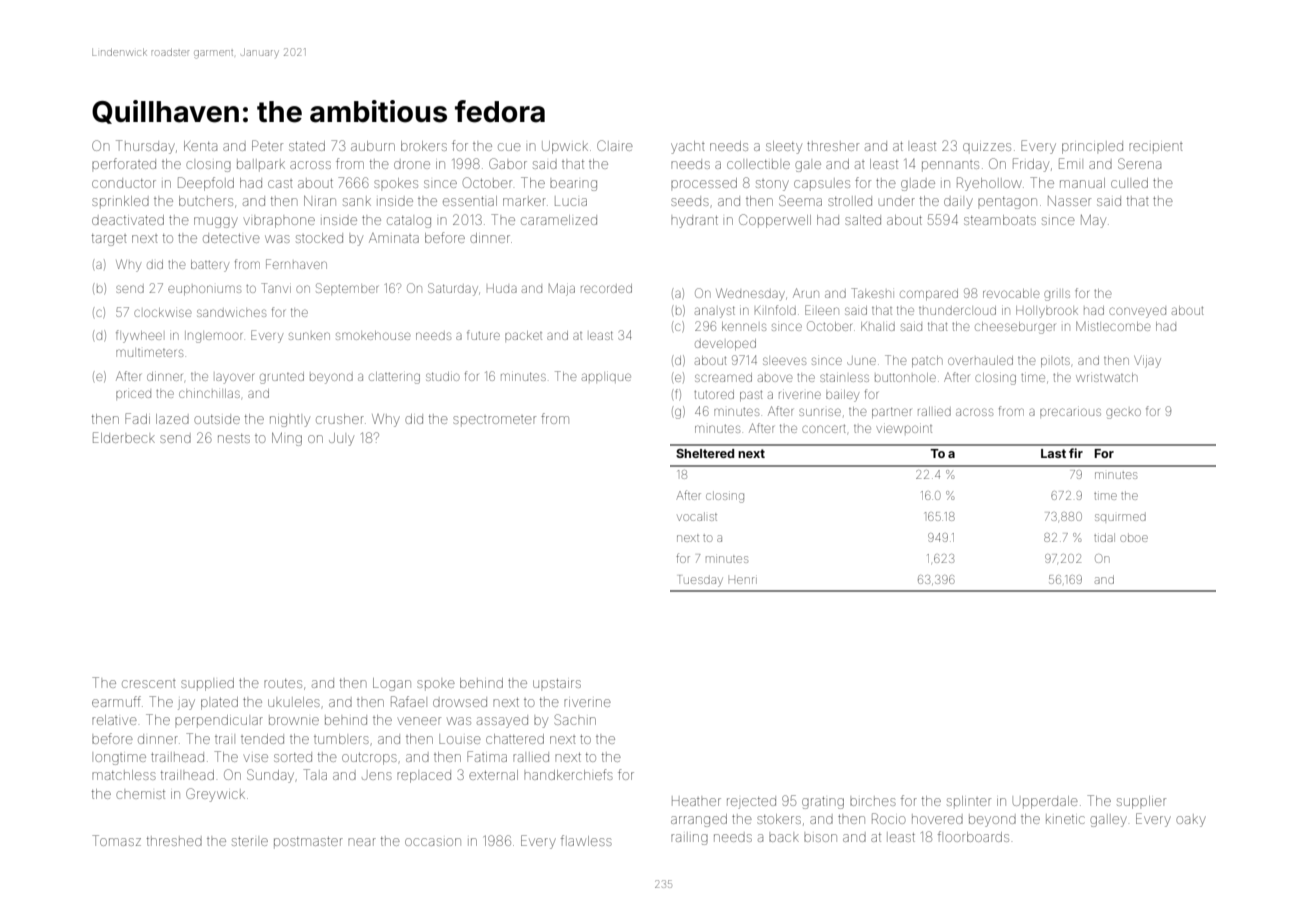 Image resolution: width=1308 pixels, height=924 pixels. Describe the element at coordinates (377, 776) in the screenshot. I see `Jens` at that location.
